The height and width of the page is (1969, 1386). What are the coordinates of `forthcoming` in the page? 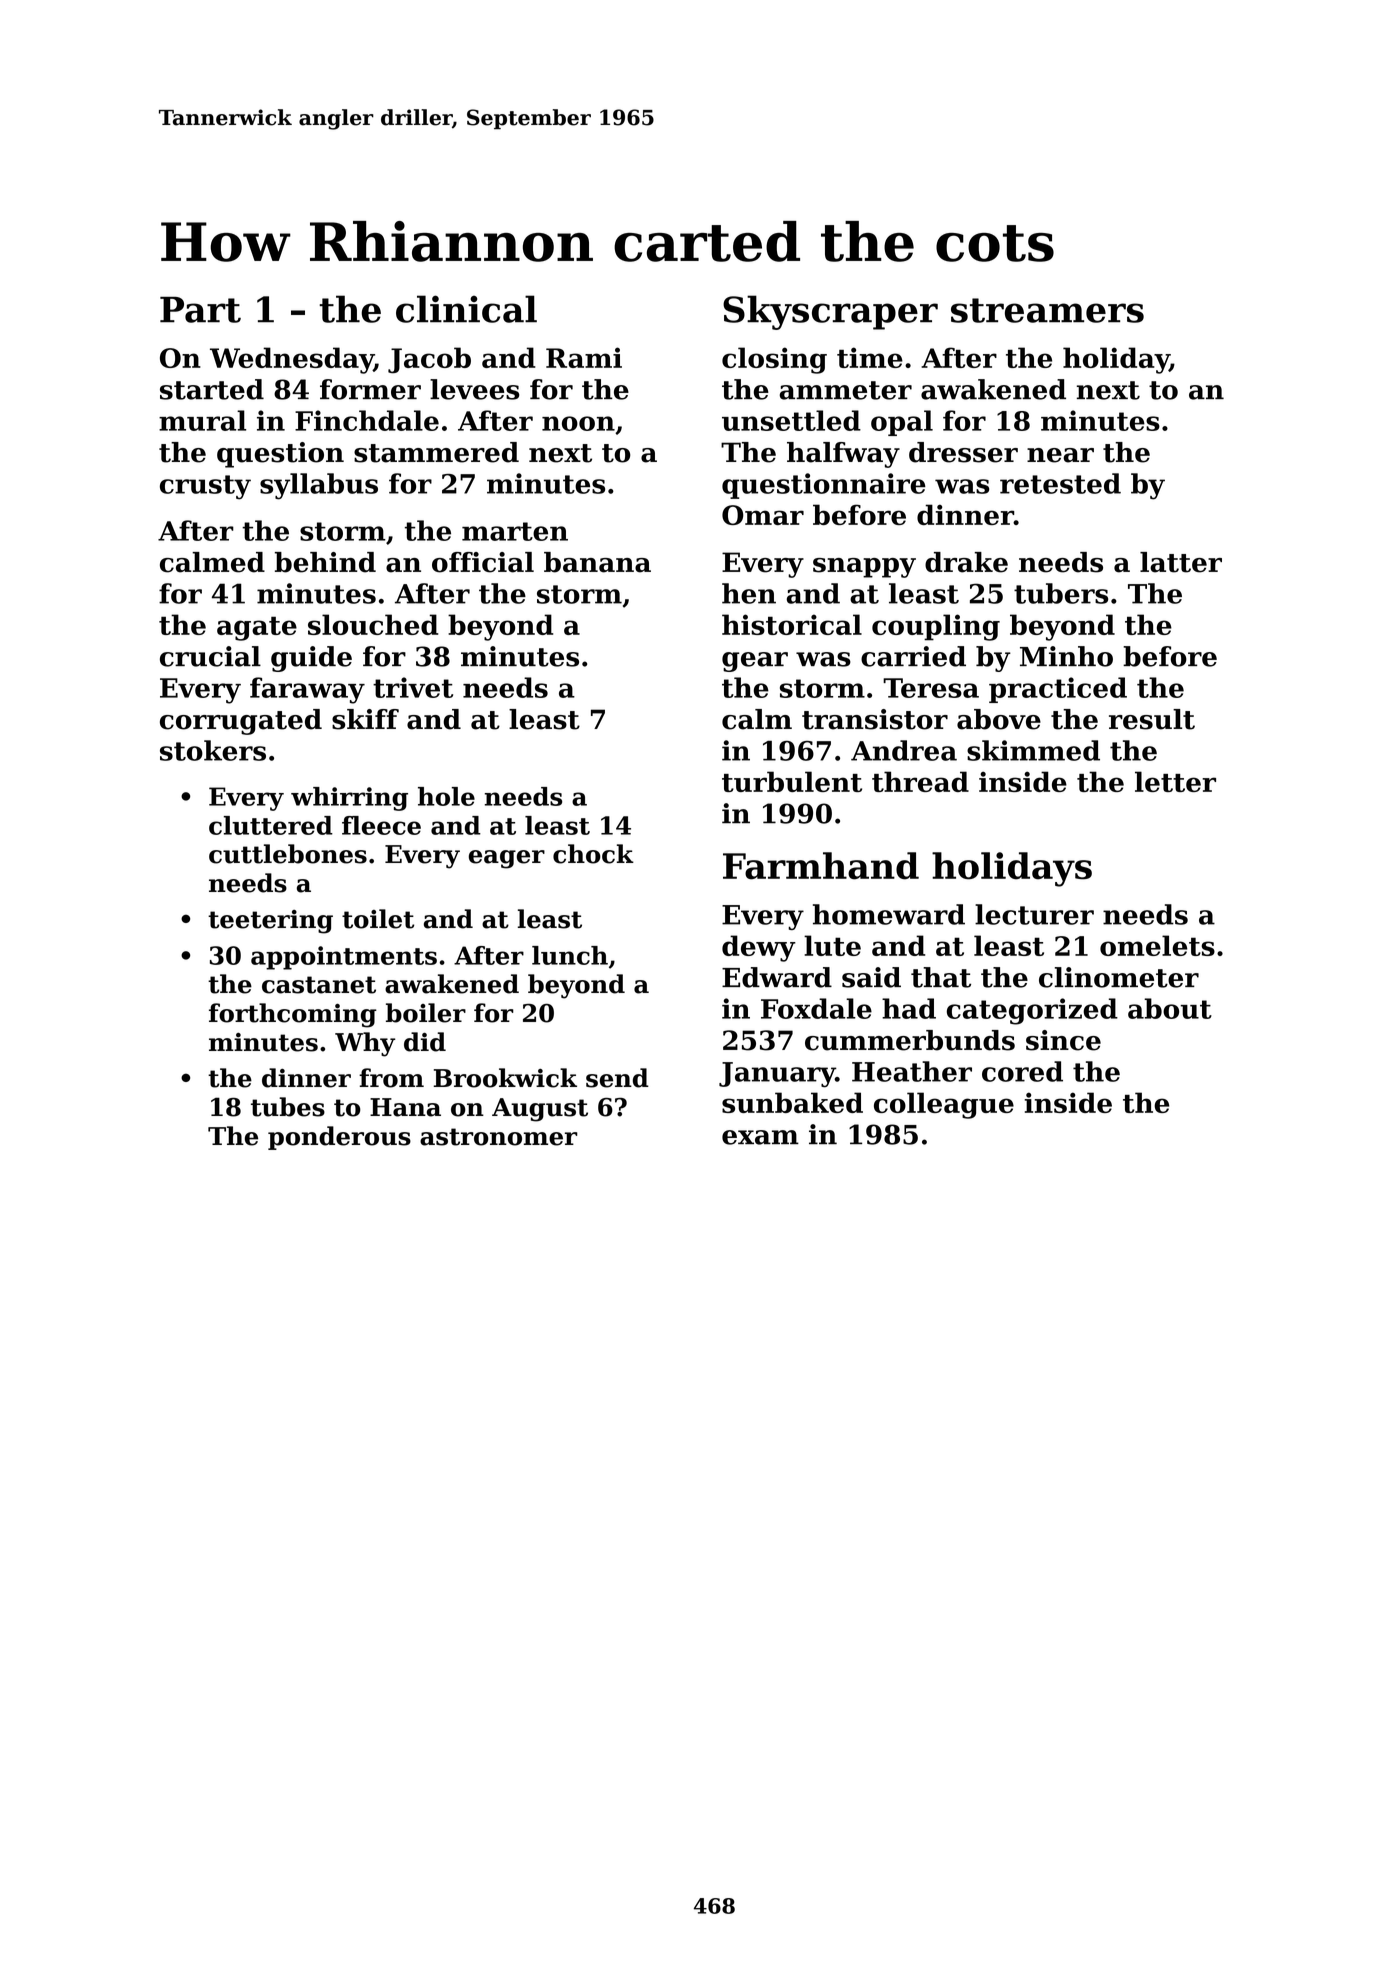 It's located at (293, 1015).
